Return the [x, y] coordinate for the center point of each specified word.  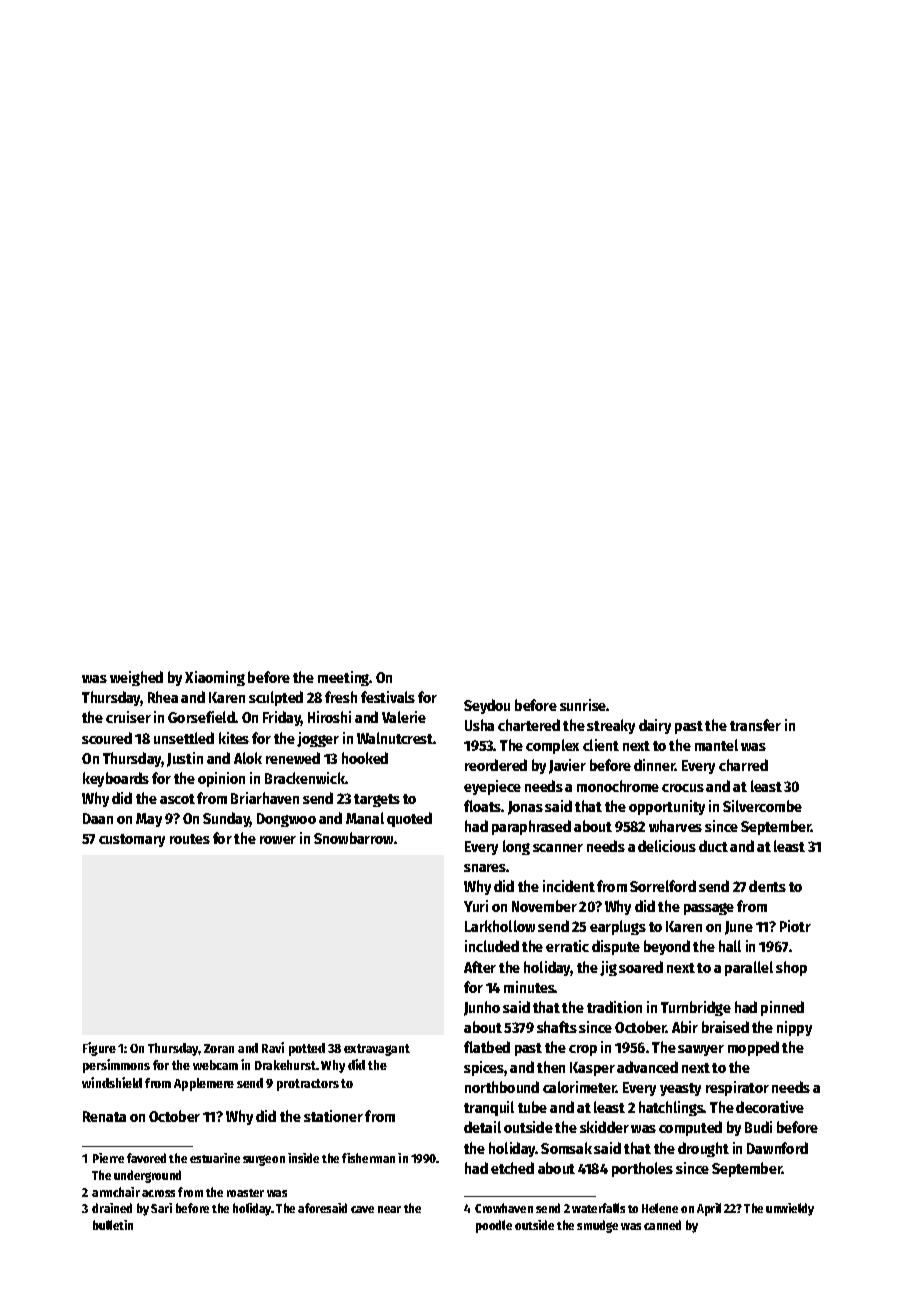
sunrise [583, 705]
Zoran [219, 1048]
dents [767, 886]
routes [190, 839]
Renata [104, 1116]
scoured [107, 738]
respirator [737, 1088]
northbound [502, 1087]
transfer [755, 725]
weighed [136, 678]
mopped [753, 1048]
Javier [567, 766]
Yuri [476, 906]
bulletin [113, 1225]
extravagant [377, 1050]
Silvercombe [762, 806]
